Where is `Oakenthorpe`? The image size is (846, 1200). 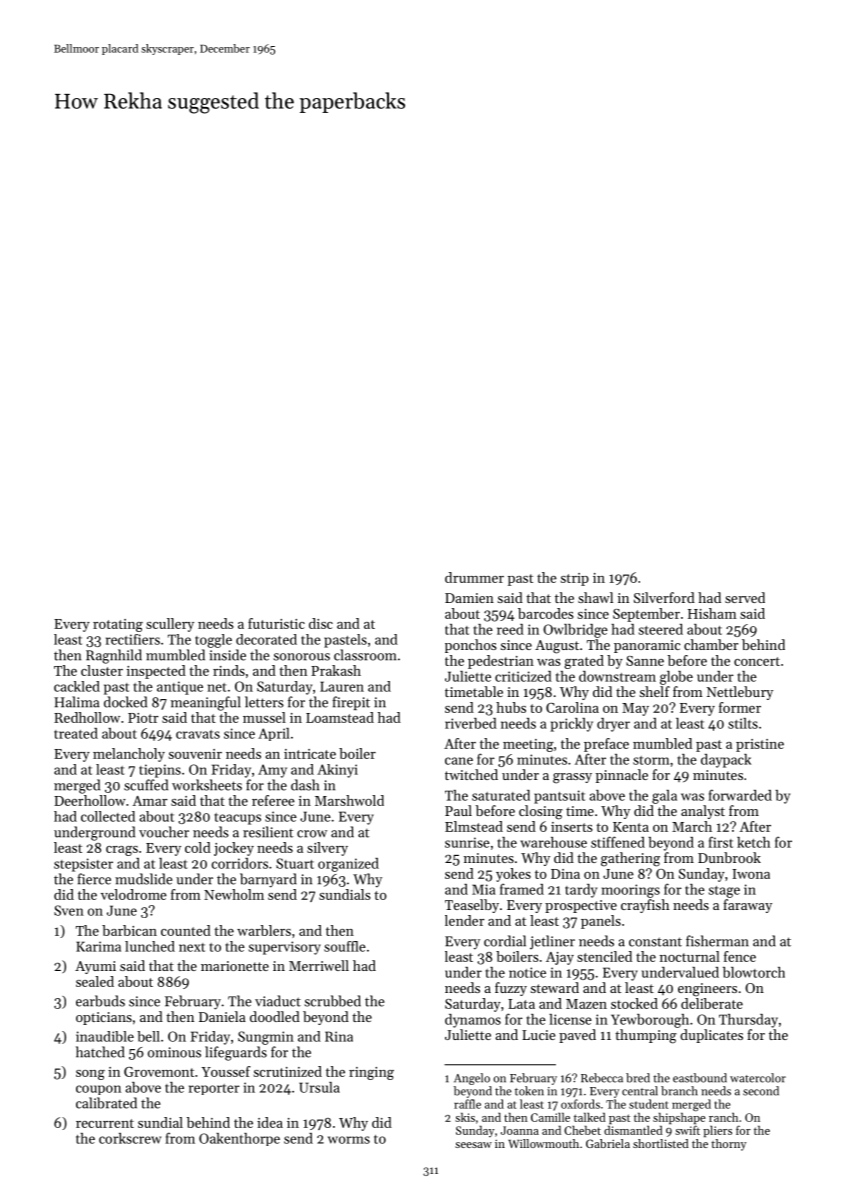 Oakenthorpe is located at coordinates (239, 1139).
